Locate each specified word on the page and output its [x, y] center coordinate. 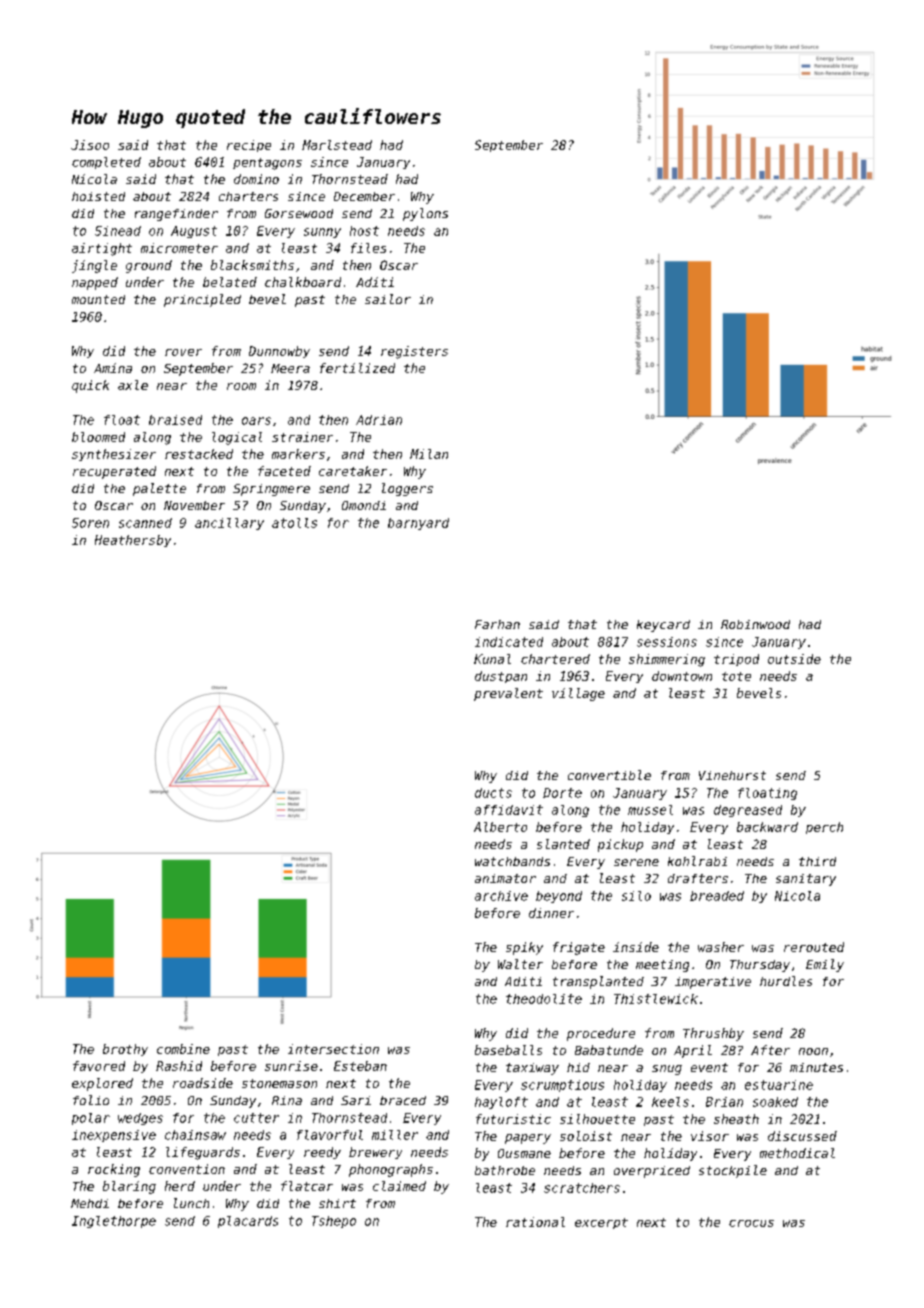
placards [248, 1222]
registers [414, 352]
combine [183, 1049]
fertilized [357, 368]
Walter [520, 964]
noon [813, 1051]
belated [230, 282]
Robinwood [755, 624]
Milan [429, 454]
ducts [493, 793]
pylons [425, 214]
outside [794, 659]
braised [175, 420]
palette [159, 489]
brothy [125, 1050]
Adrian [379, 420]
